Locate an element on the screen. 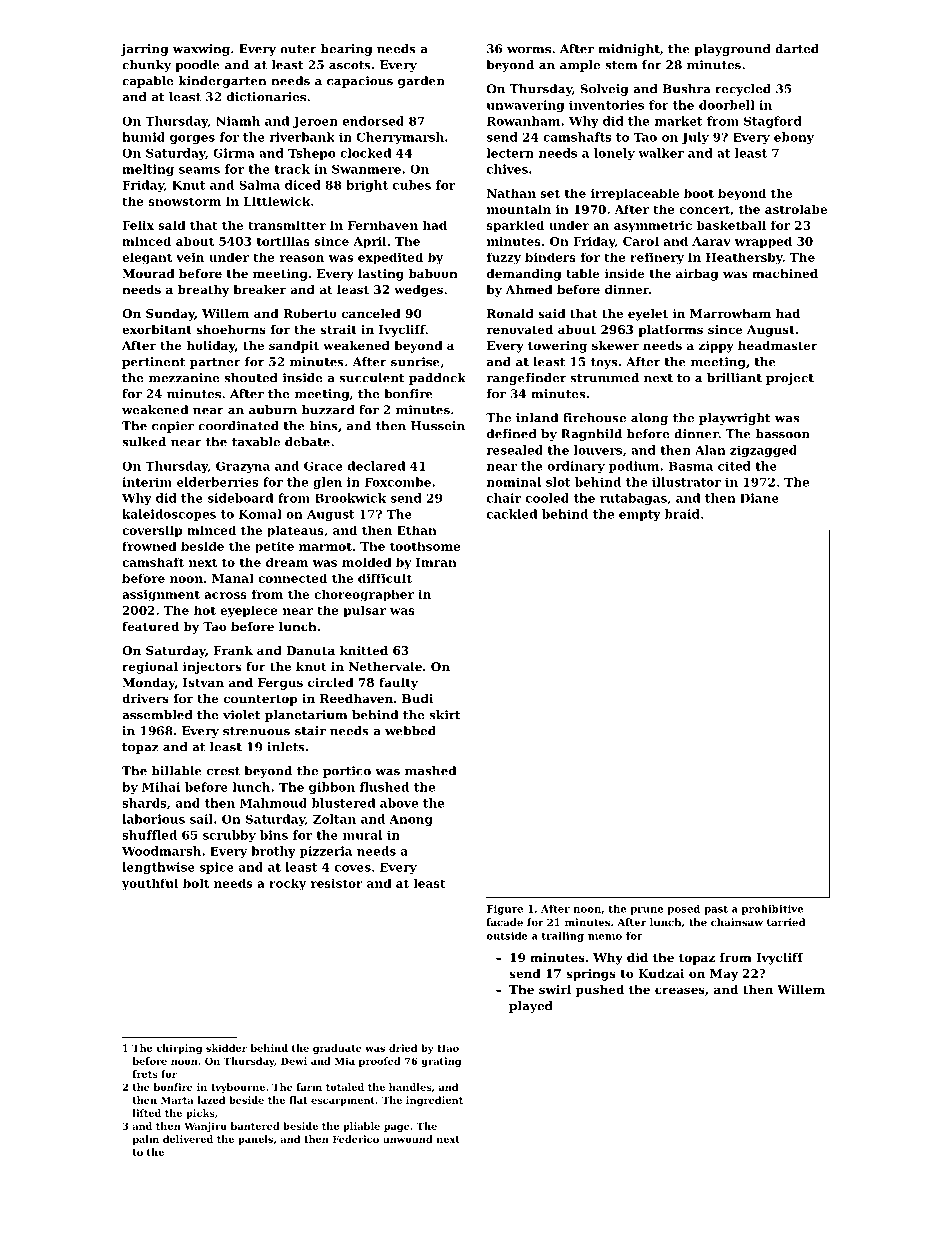 The image size is (952, 1233). waxwing is located at coordinates (201, 50).
